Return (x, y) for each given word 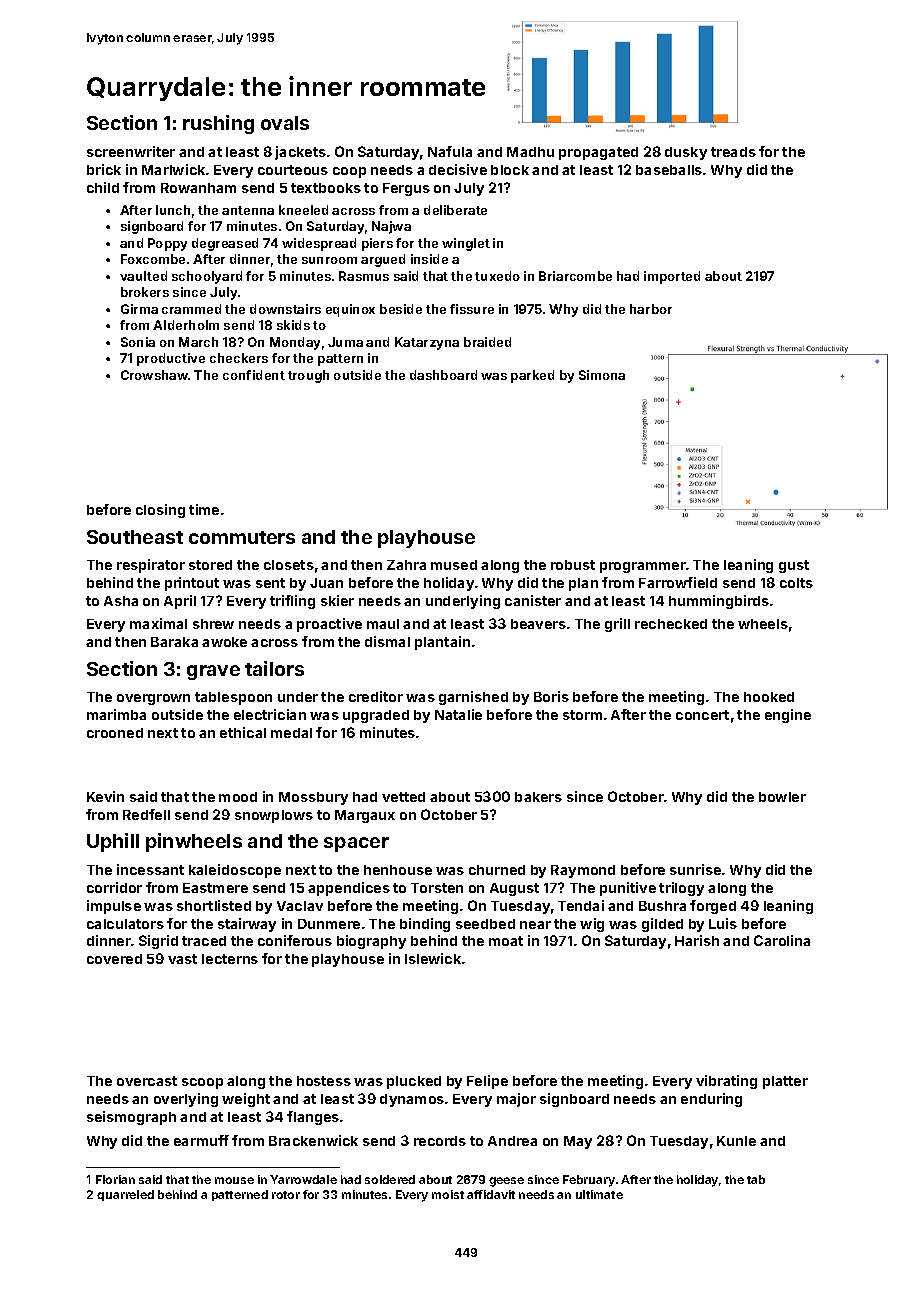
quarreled (125, 1195)
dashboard (443, 375)
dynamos (412, 1100)
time (204, 509)
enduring (711, 1100)
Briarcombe (575, 276)
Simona (602, 375)
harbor (651, 309)
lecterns (230, 959)
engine (788, 716)
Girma (139, 309)
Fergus (406, 189)
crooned (115, 733)
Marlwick (173, 169)
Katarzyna (427, 343)
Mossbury (313, 798)
